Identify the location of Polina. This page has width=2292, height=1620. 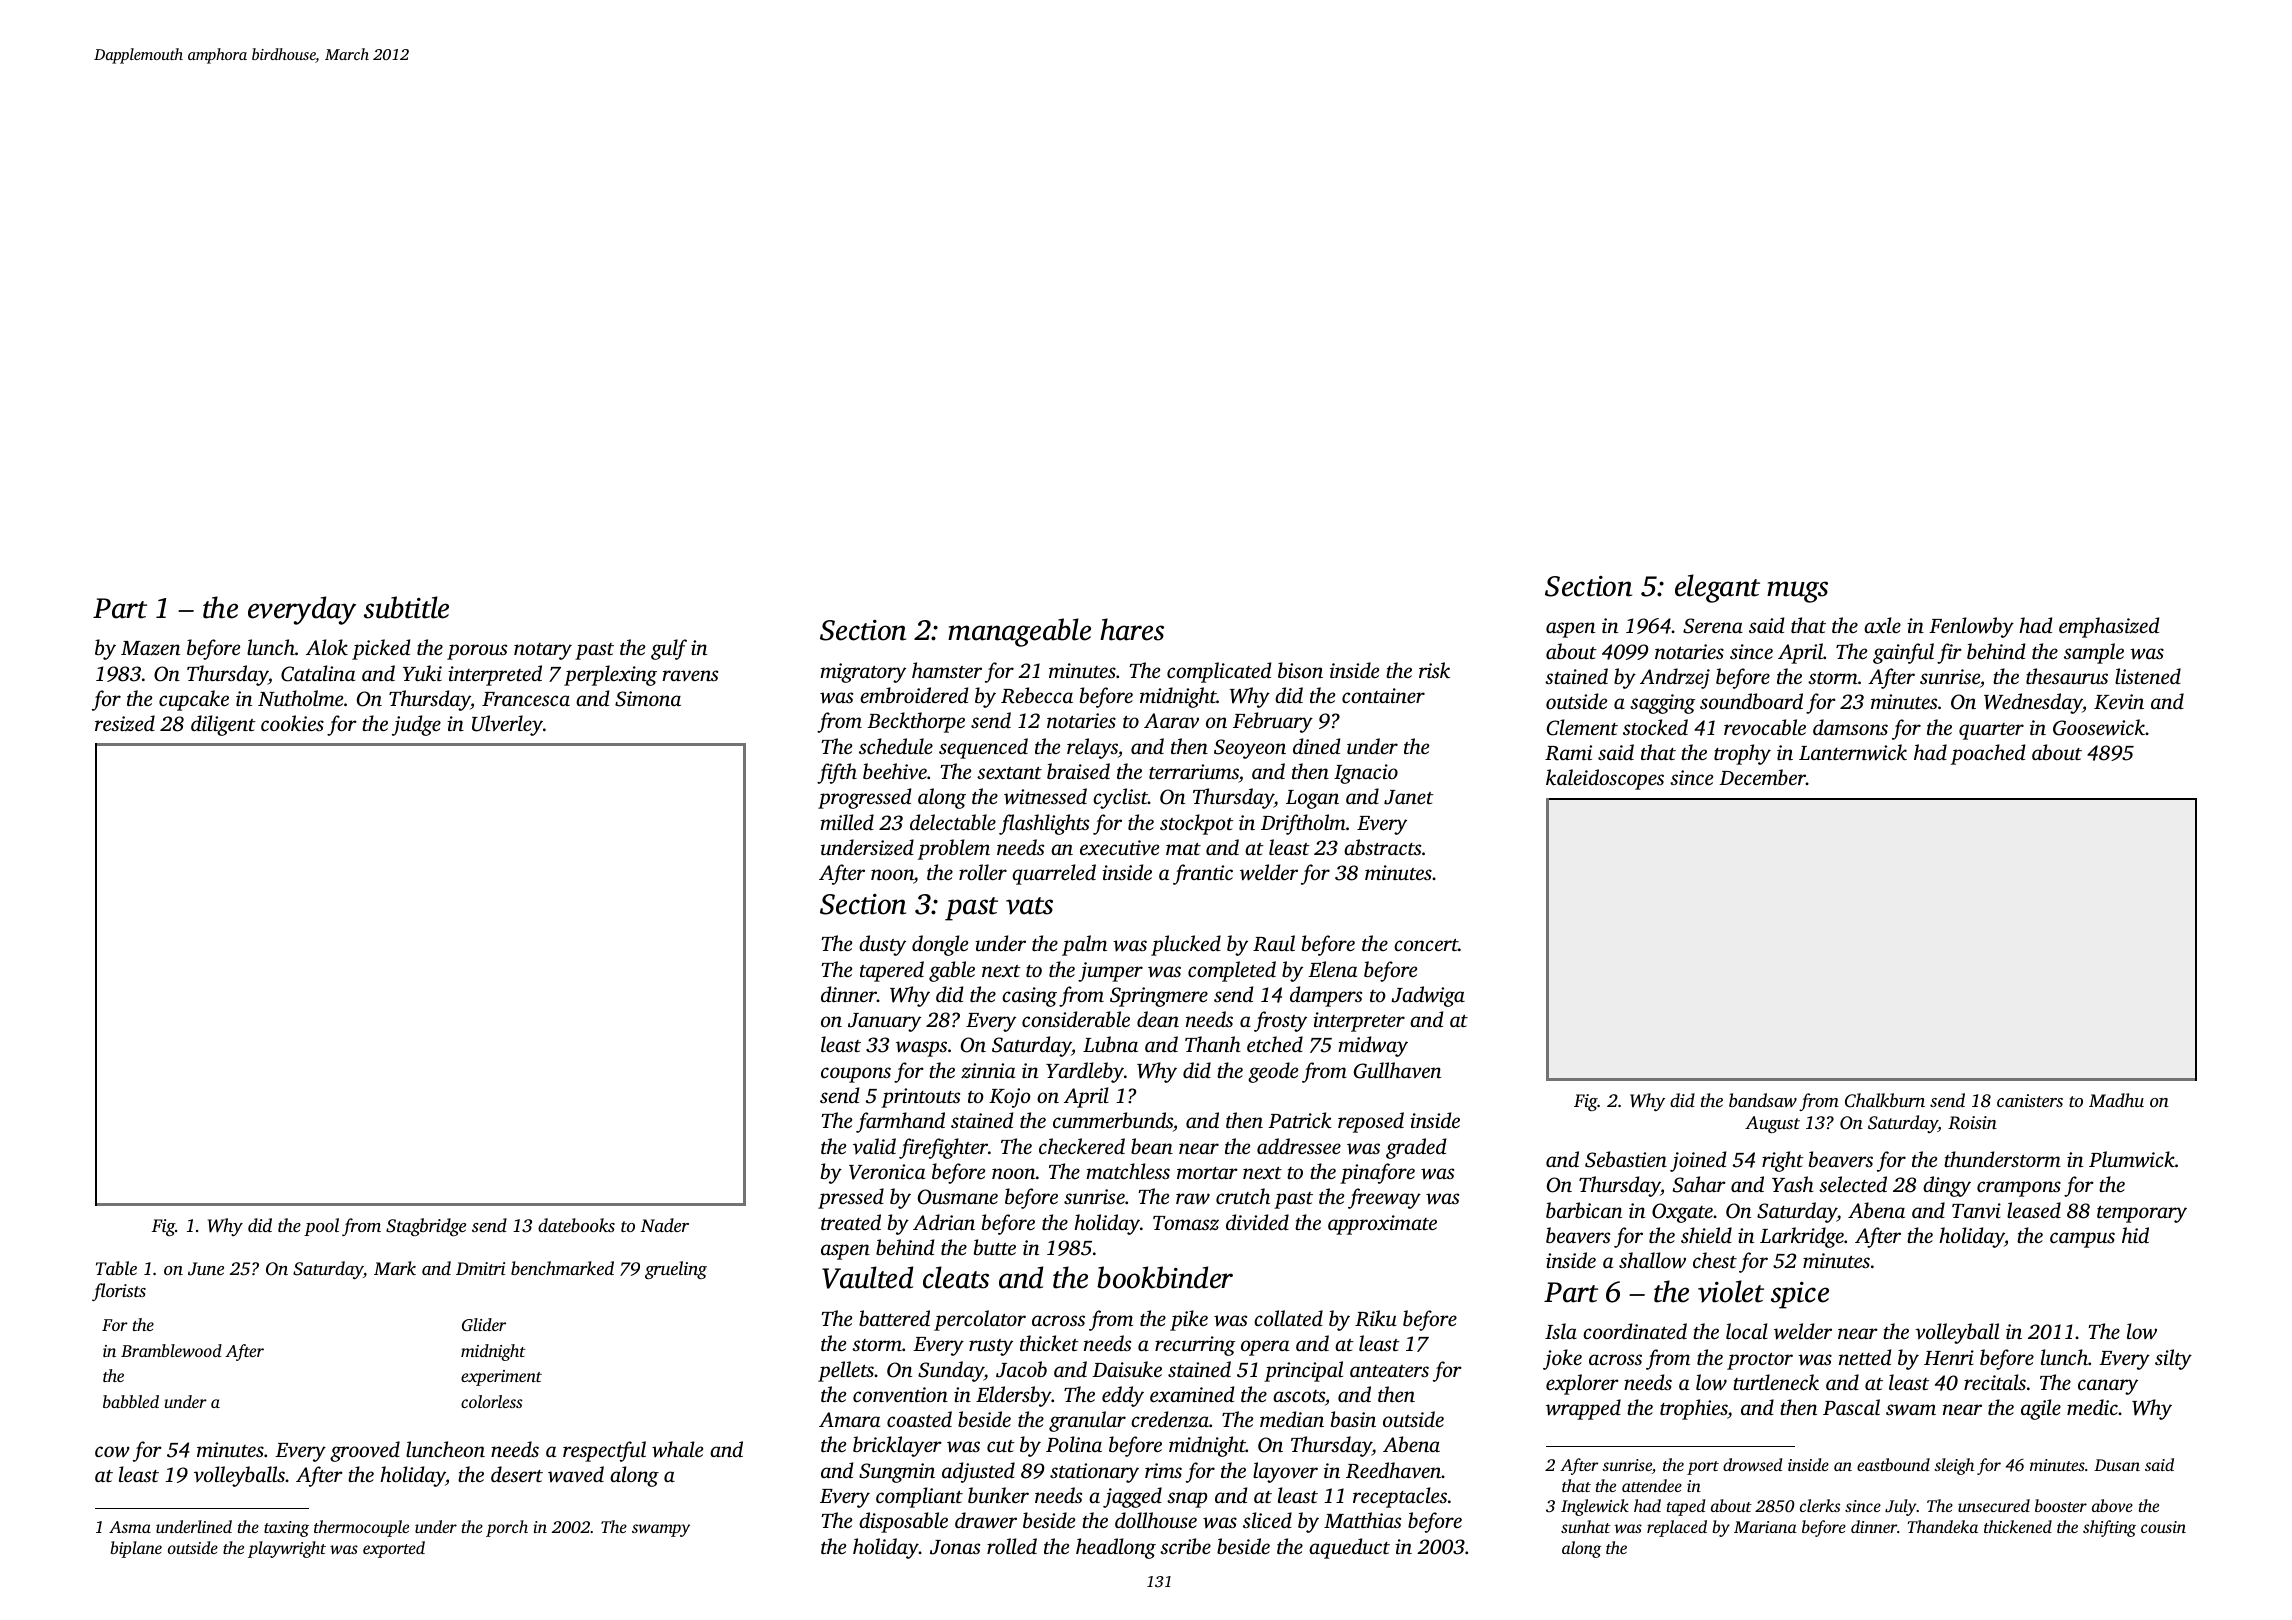
(1074, 1444).
